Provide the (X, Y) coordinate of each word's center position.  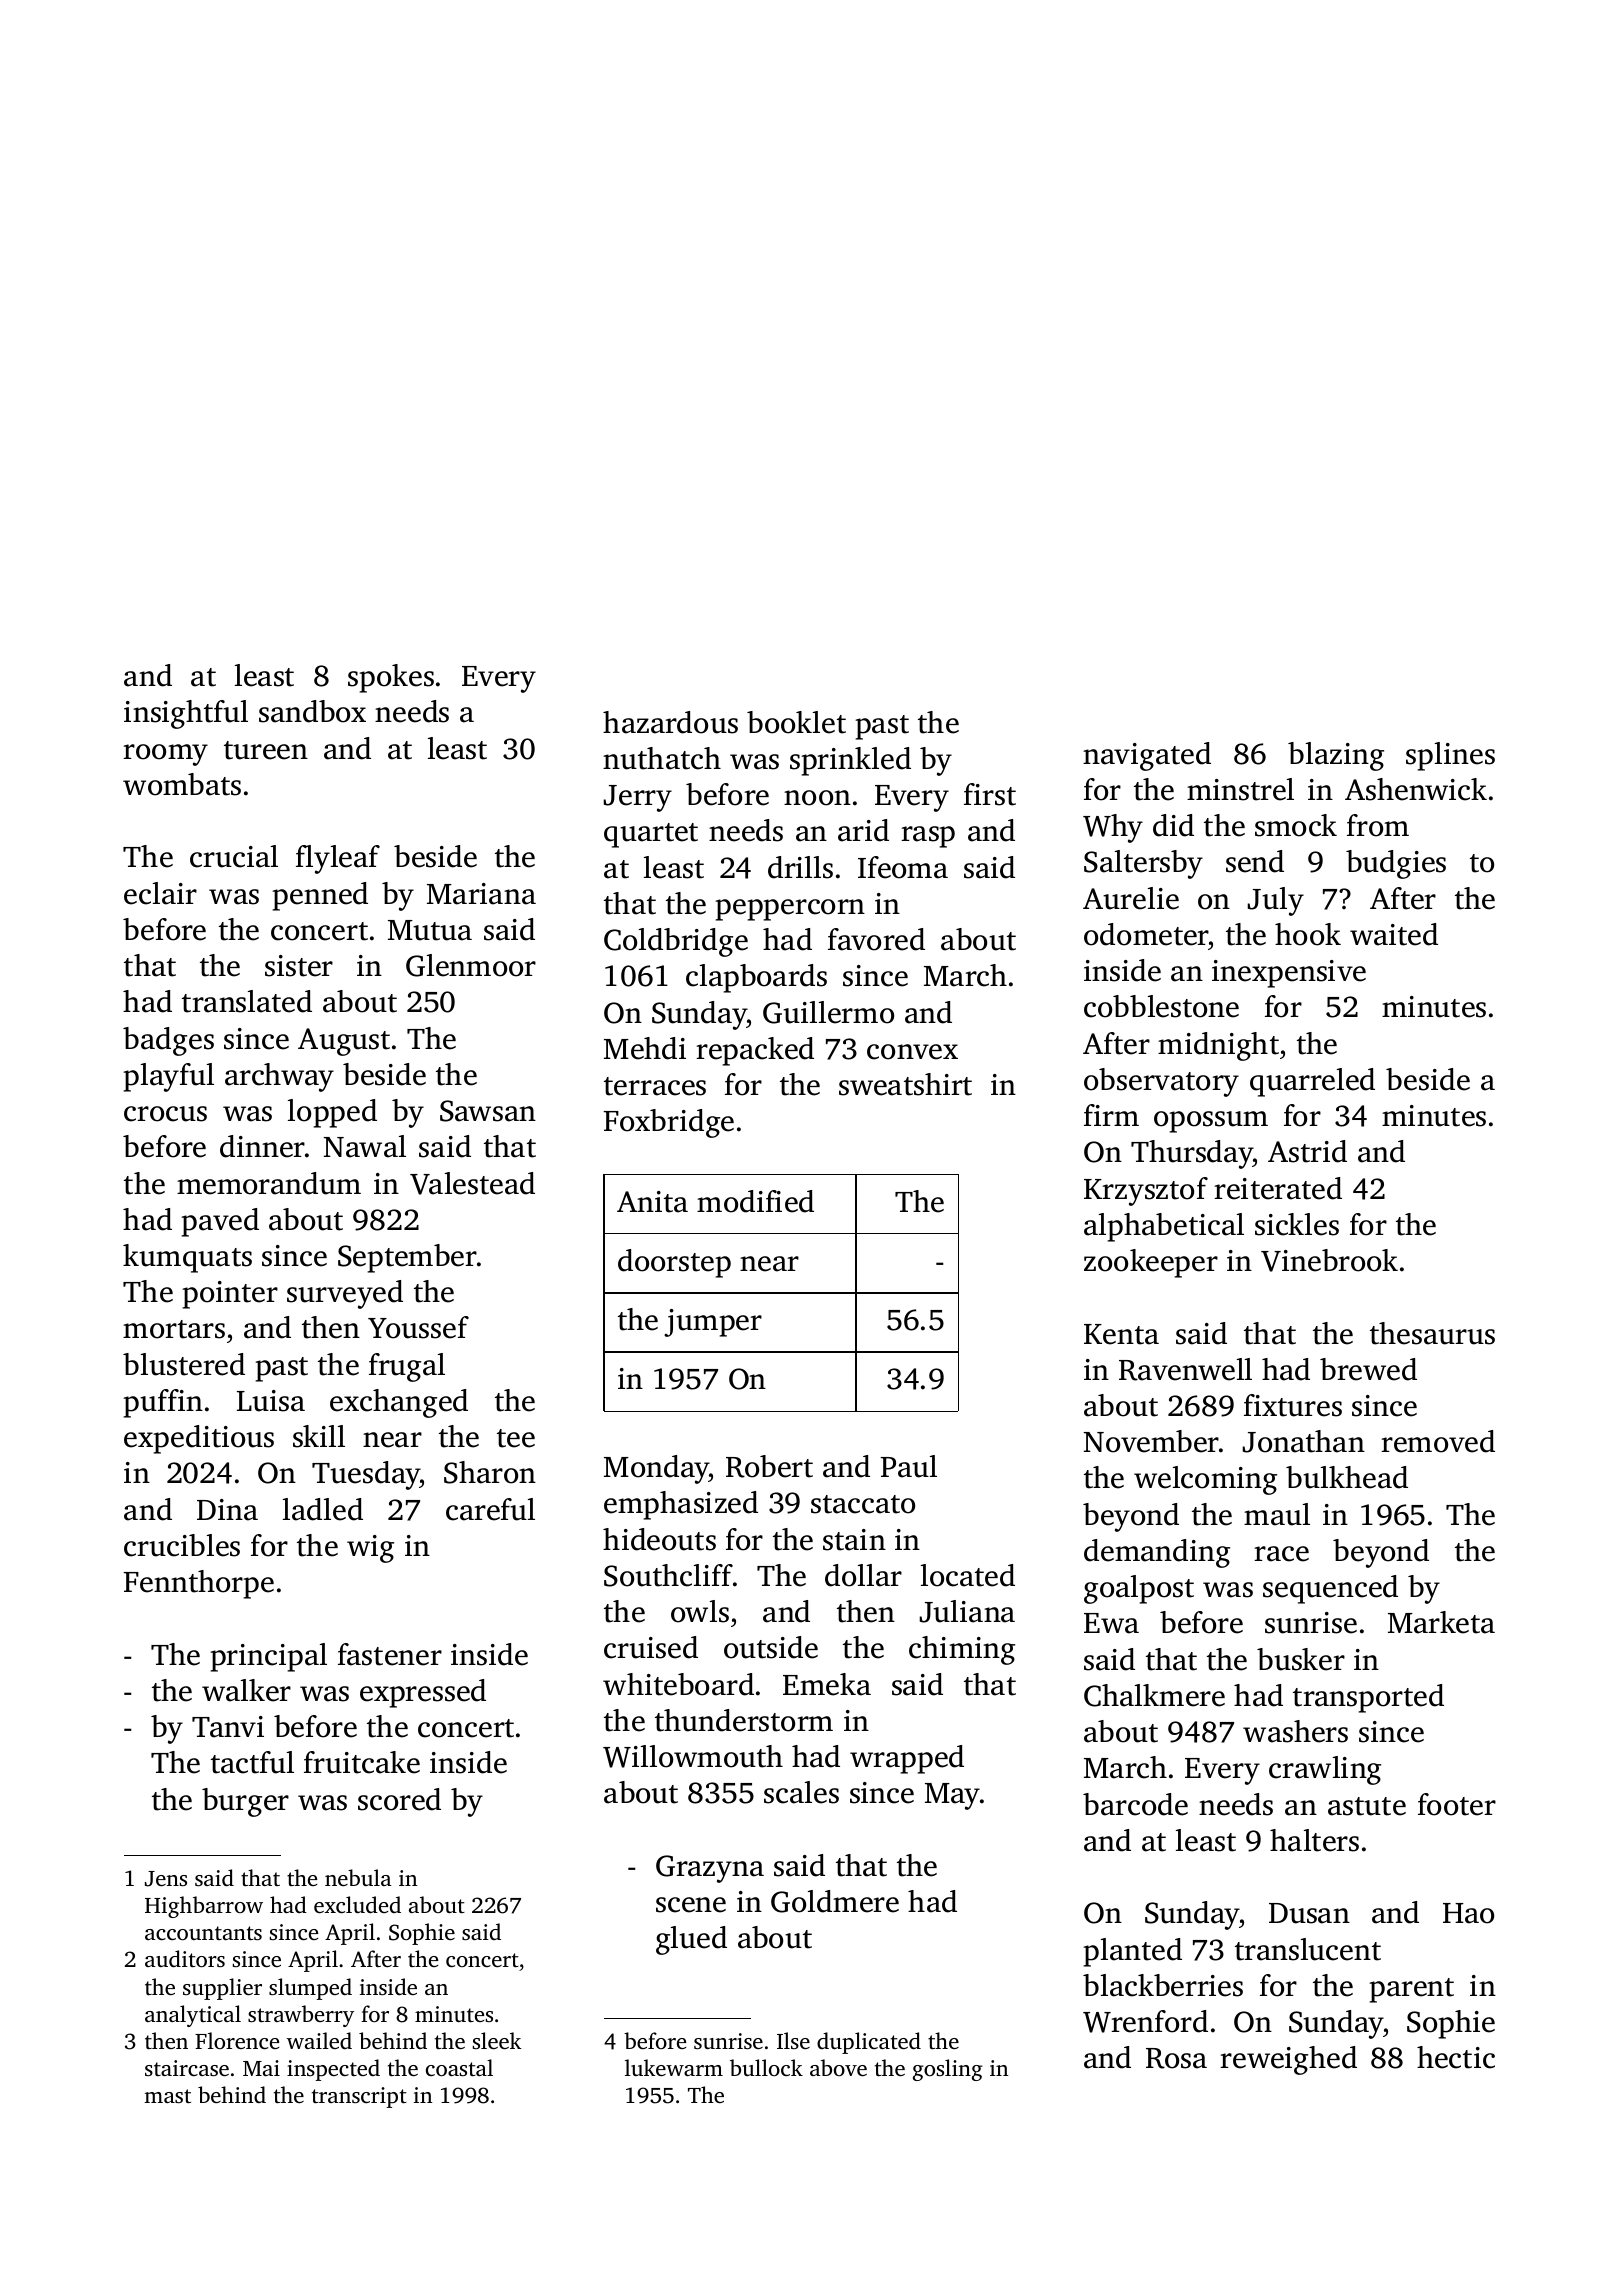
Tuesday (366, 1475)
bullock (766, 2067)
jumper (713, 1323)
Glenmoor (471, 965)
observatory (1161, 1082)
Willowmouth (693, 1756)
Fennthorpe (198, 1584)
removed (1438, 1441)
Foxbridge (668, 1123)
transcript (359, 2097)
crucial (234, 856)
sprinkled (850, 761)
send (1255, 861)
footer (1457, 1804)
